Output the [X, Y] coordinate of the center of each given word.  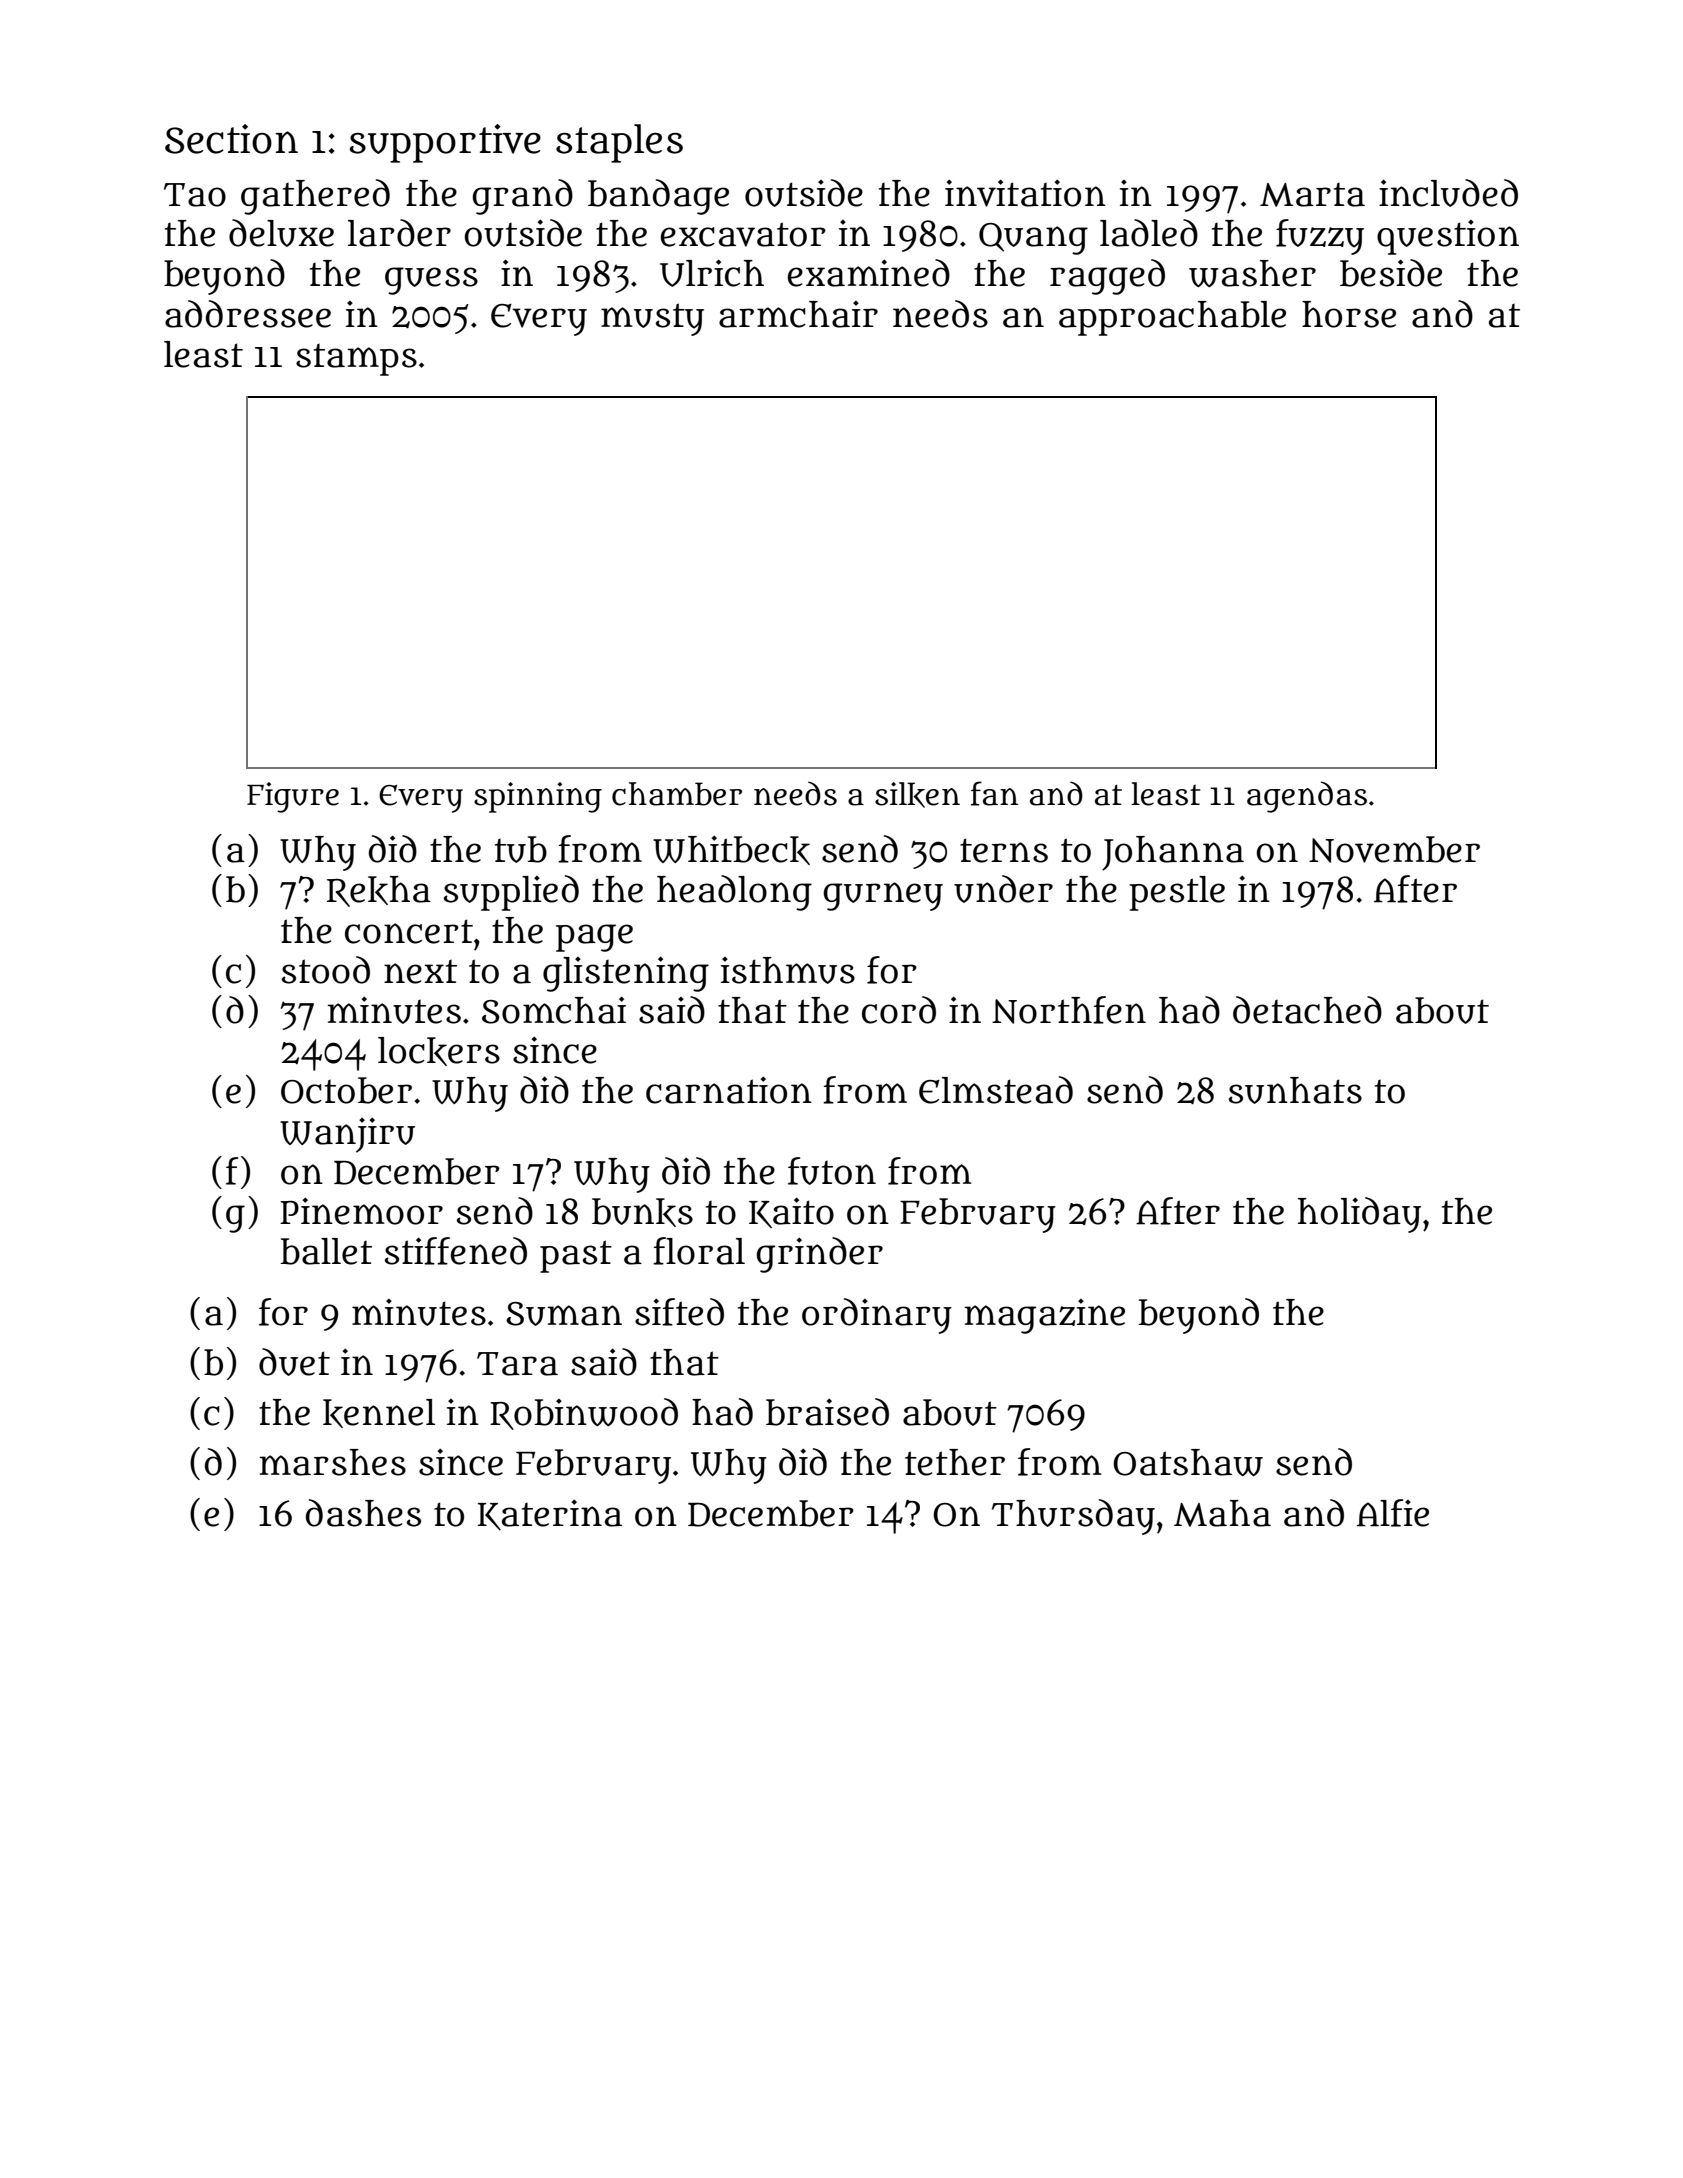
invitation [1025, 193]
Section [231, 139]
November [1394, 849]
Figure [293, 797]
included [1448, 193]
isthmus [788, 970]
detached [1307, 1010]
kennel [379, 1413]
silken [917, 795]
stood [326, 970]
